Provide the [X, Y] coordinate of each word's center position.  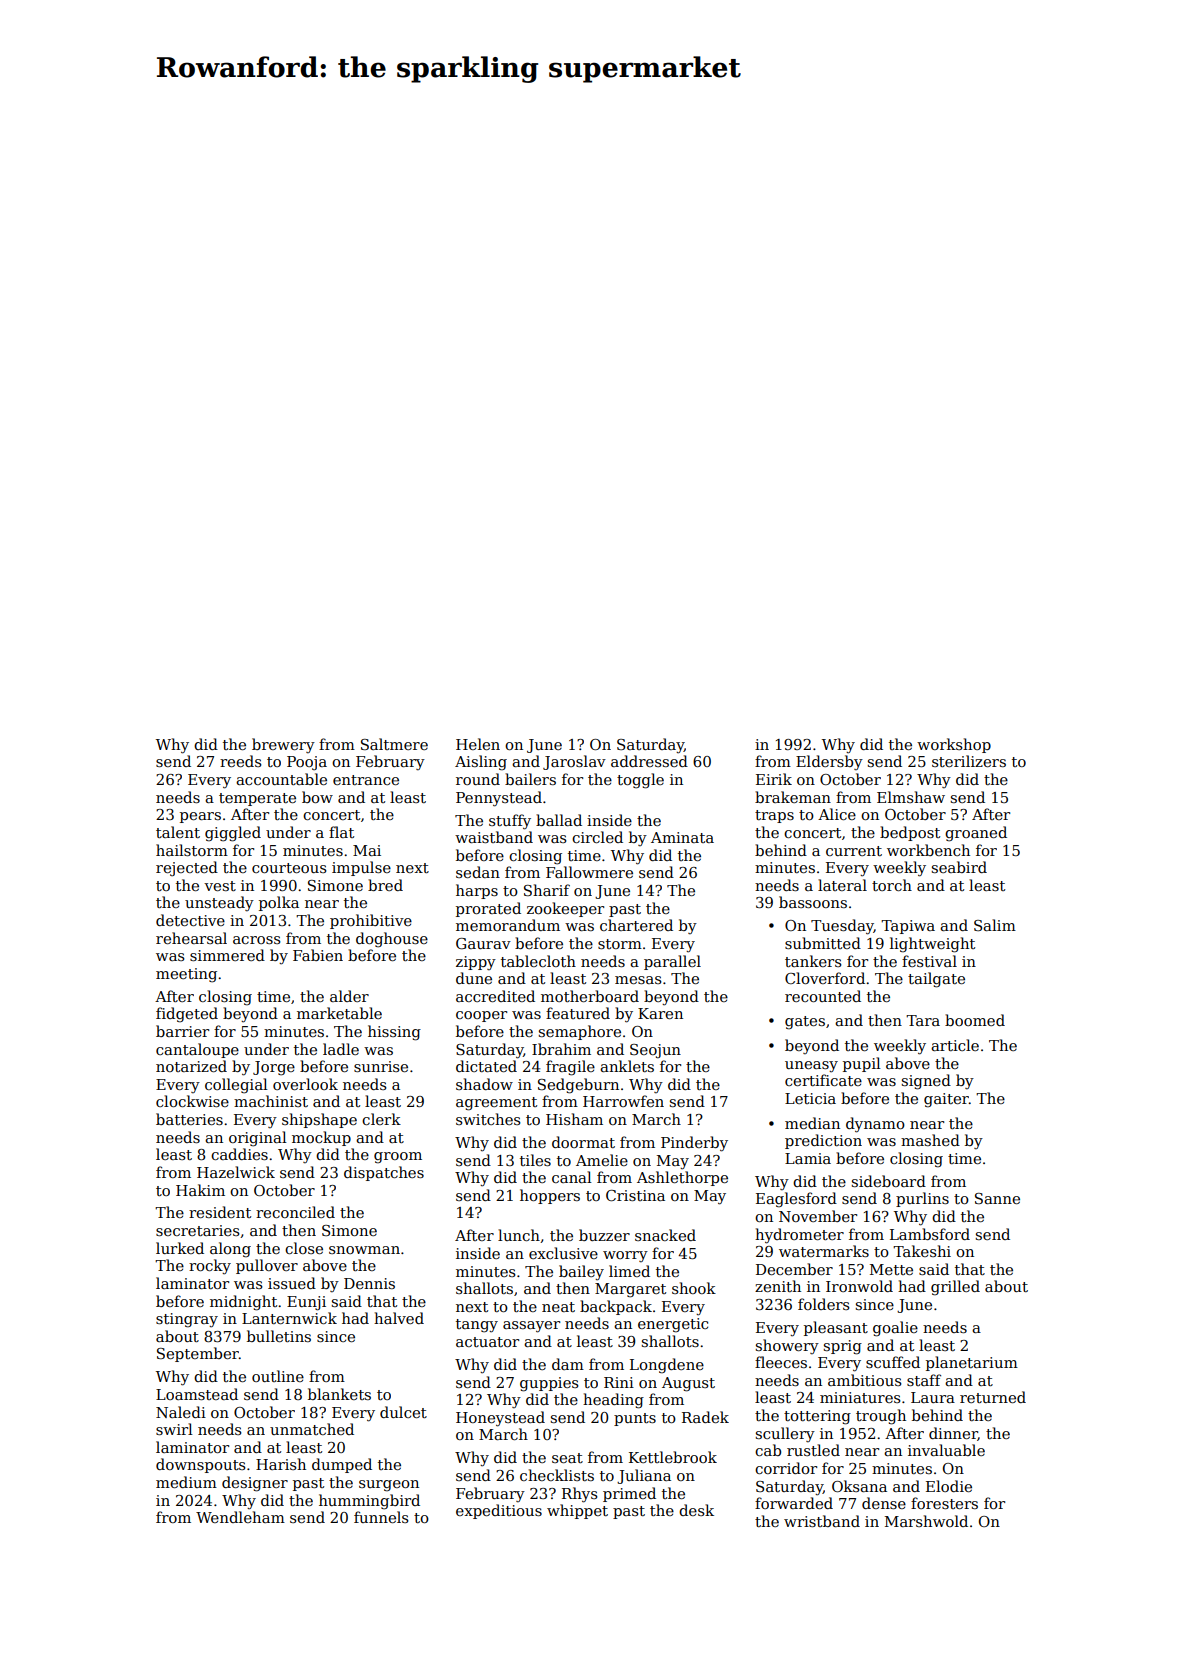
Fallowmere [589, 872]
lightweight [932, 945]
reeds [241, 761]
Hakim [200, 1190]
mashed [930, 1140]
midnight [243, 1303]
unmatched [312, 1429]
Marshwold [926, 1521]
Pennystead [499, 799]
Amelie [602, 1160]
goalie [895, 1329]
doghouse [392, 940]
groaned [976, 834]
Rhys [580, 1495]
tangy [477, 1326]
